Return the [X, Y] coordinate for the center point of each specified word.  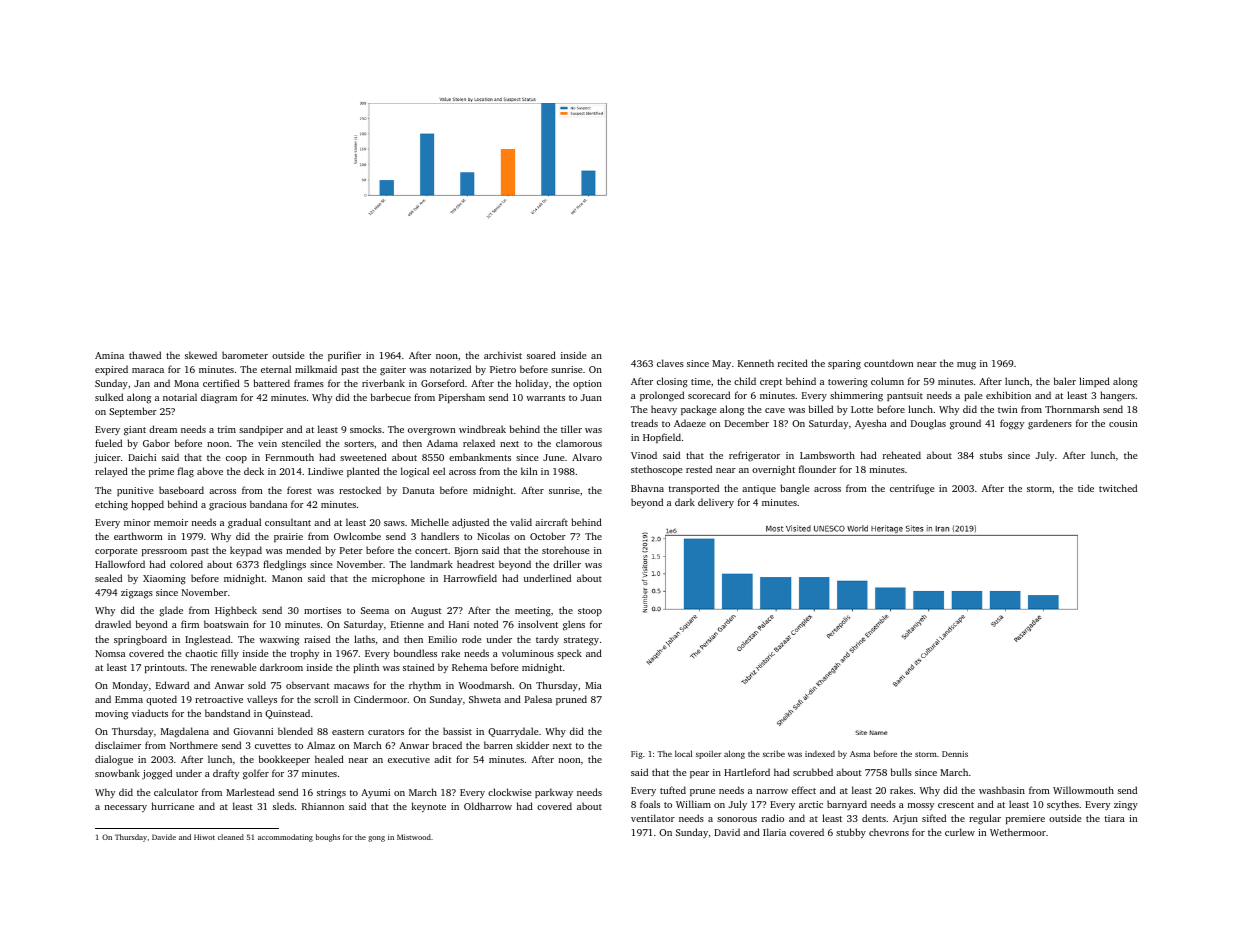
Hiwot [204, 837]
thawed [145, 355]
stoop [590, 612]
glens [574, 625]
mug [966, 366]
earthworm [138, 536]
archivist [503, 355]
